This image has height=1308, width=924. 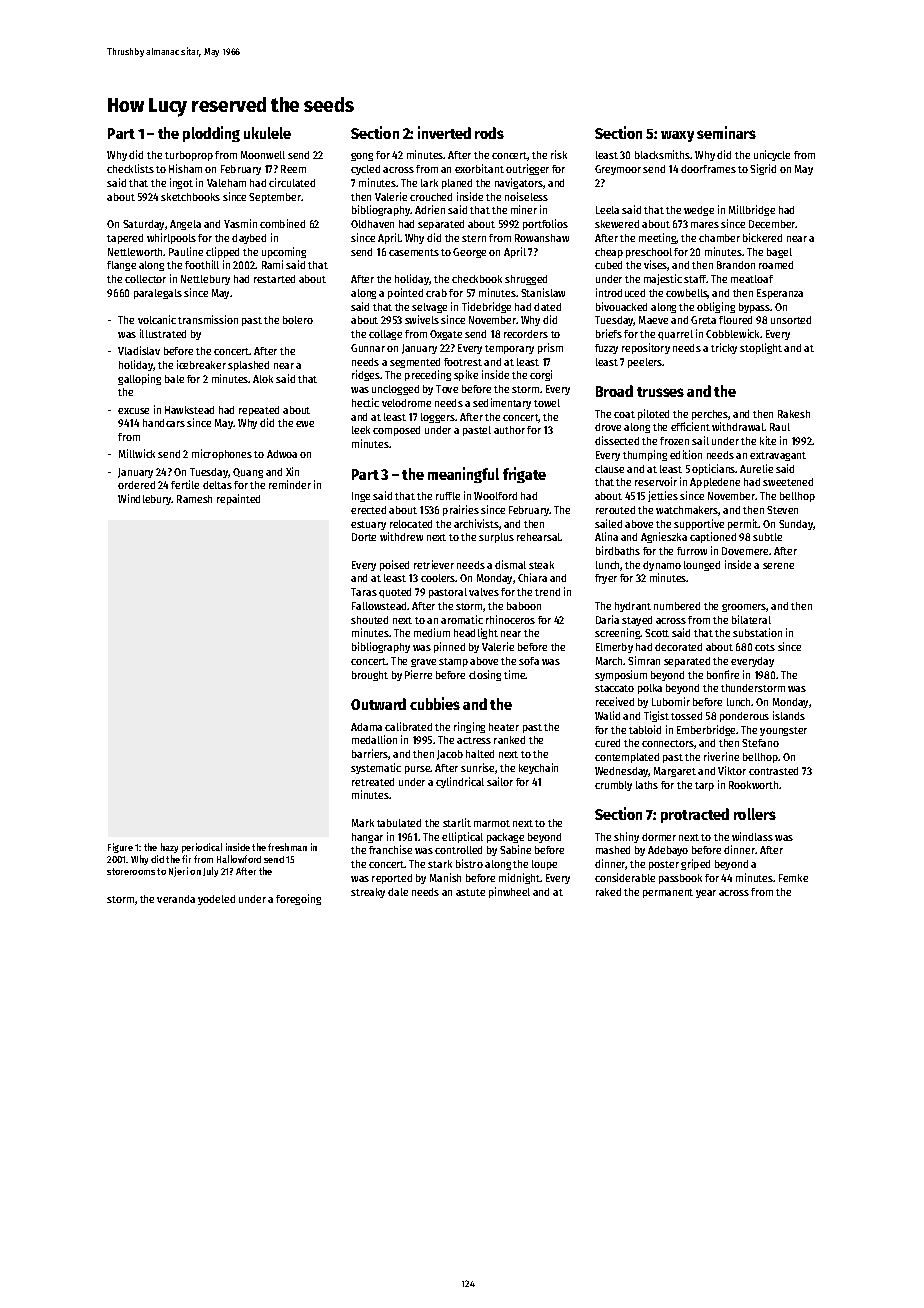 I want to click on splashed, so click(x=248, y=366).
